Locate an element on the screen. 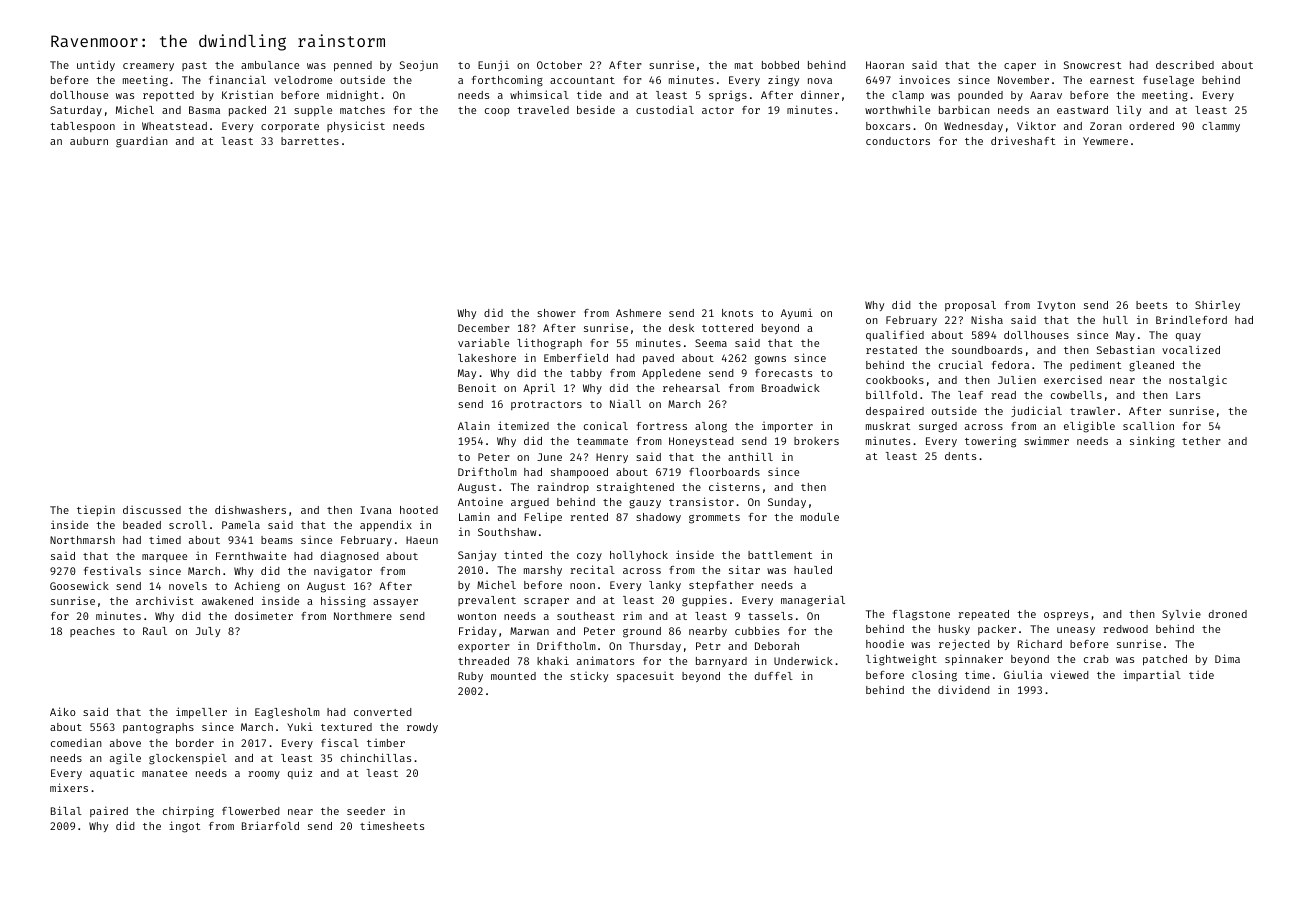 The height and width of the screenshot is (924, 1308). shower is located at coordinates (556, 313).
